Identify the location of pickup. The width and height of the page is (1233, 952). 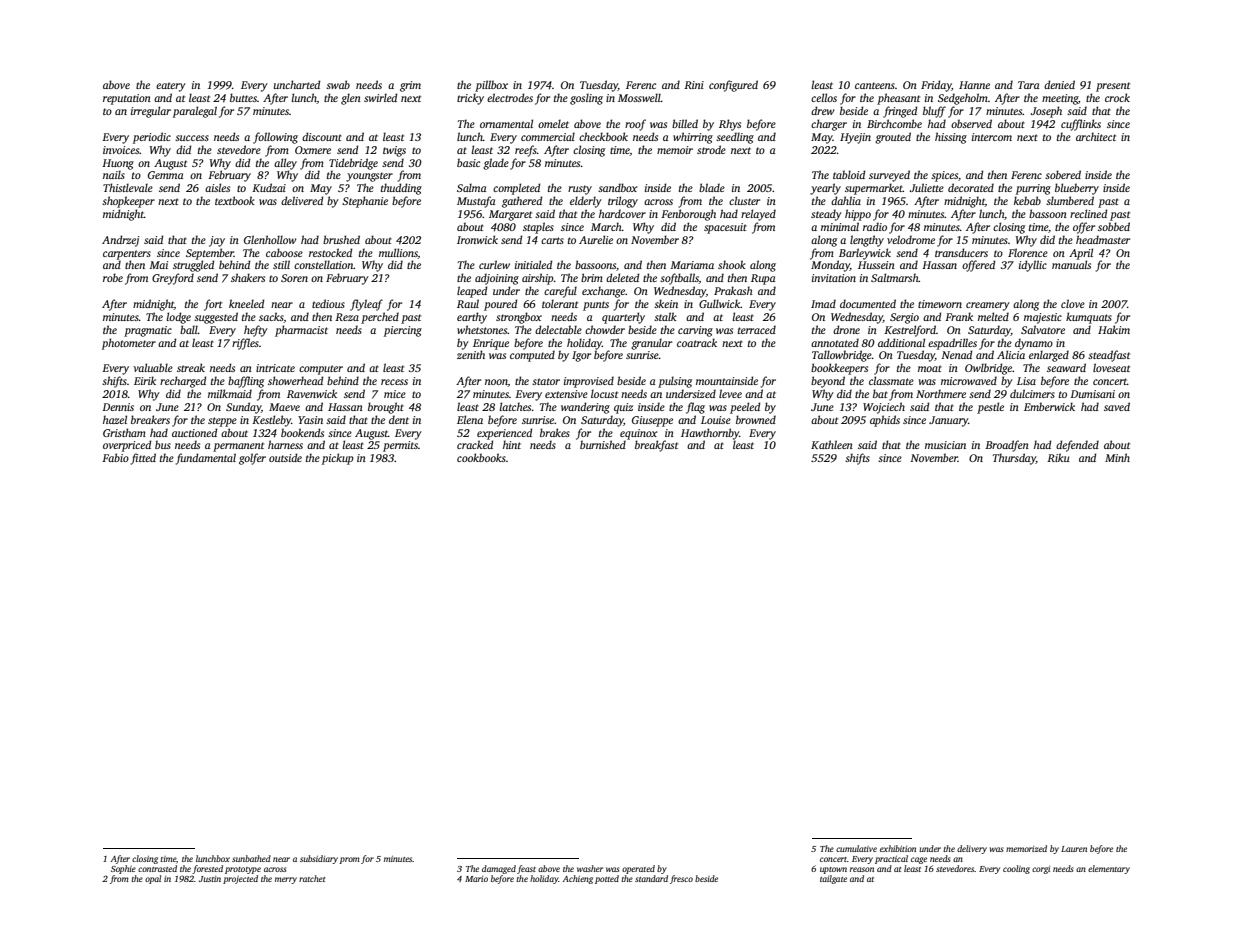
(338, 459).
